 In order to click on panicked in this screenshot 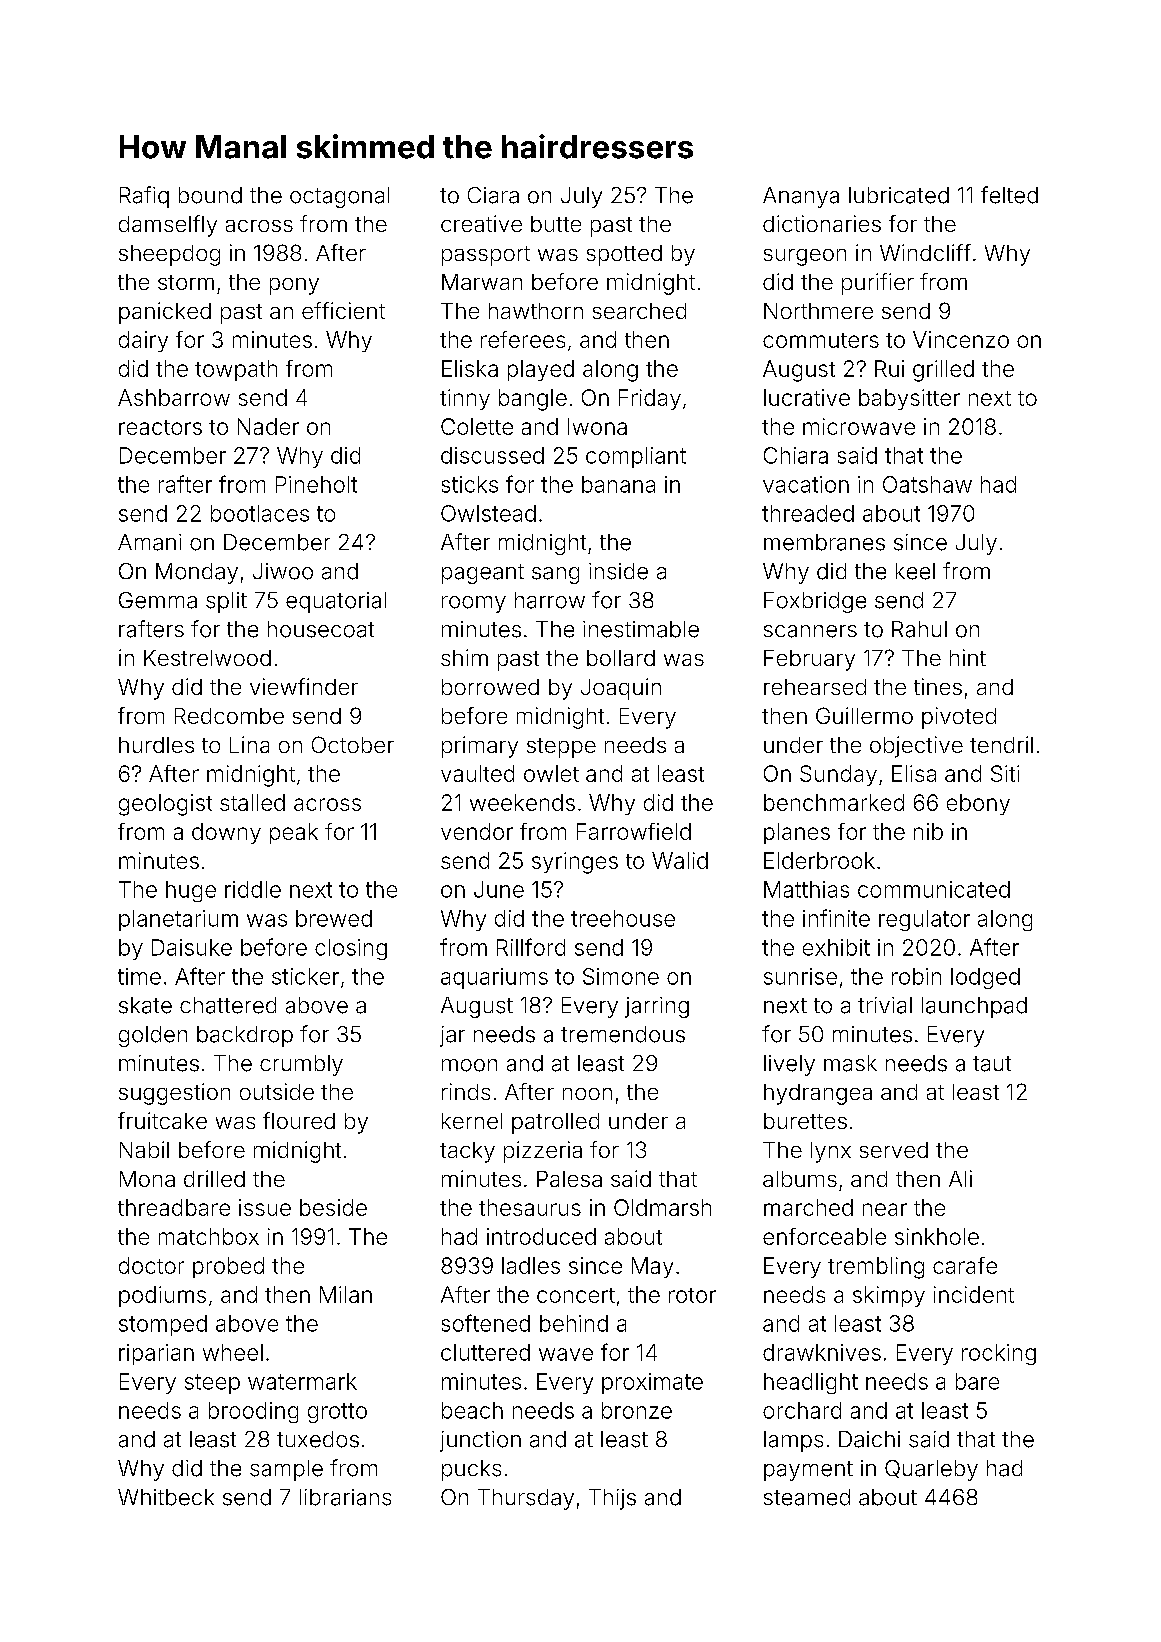, I will do `click(165, 313)`.
